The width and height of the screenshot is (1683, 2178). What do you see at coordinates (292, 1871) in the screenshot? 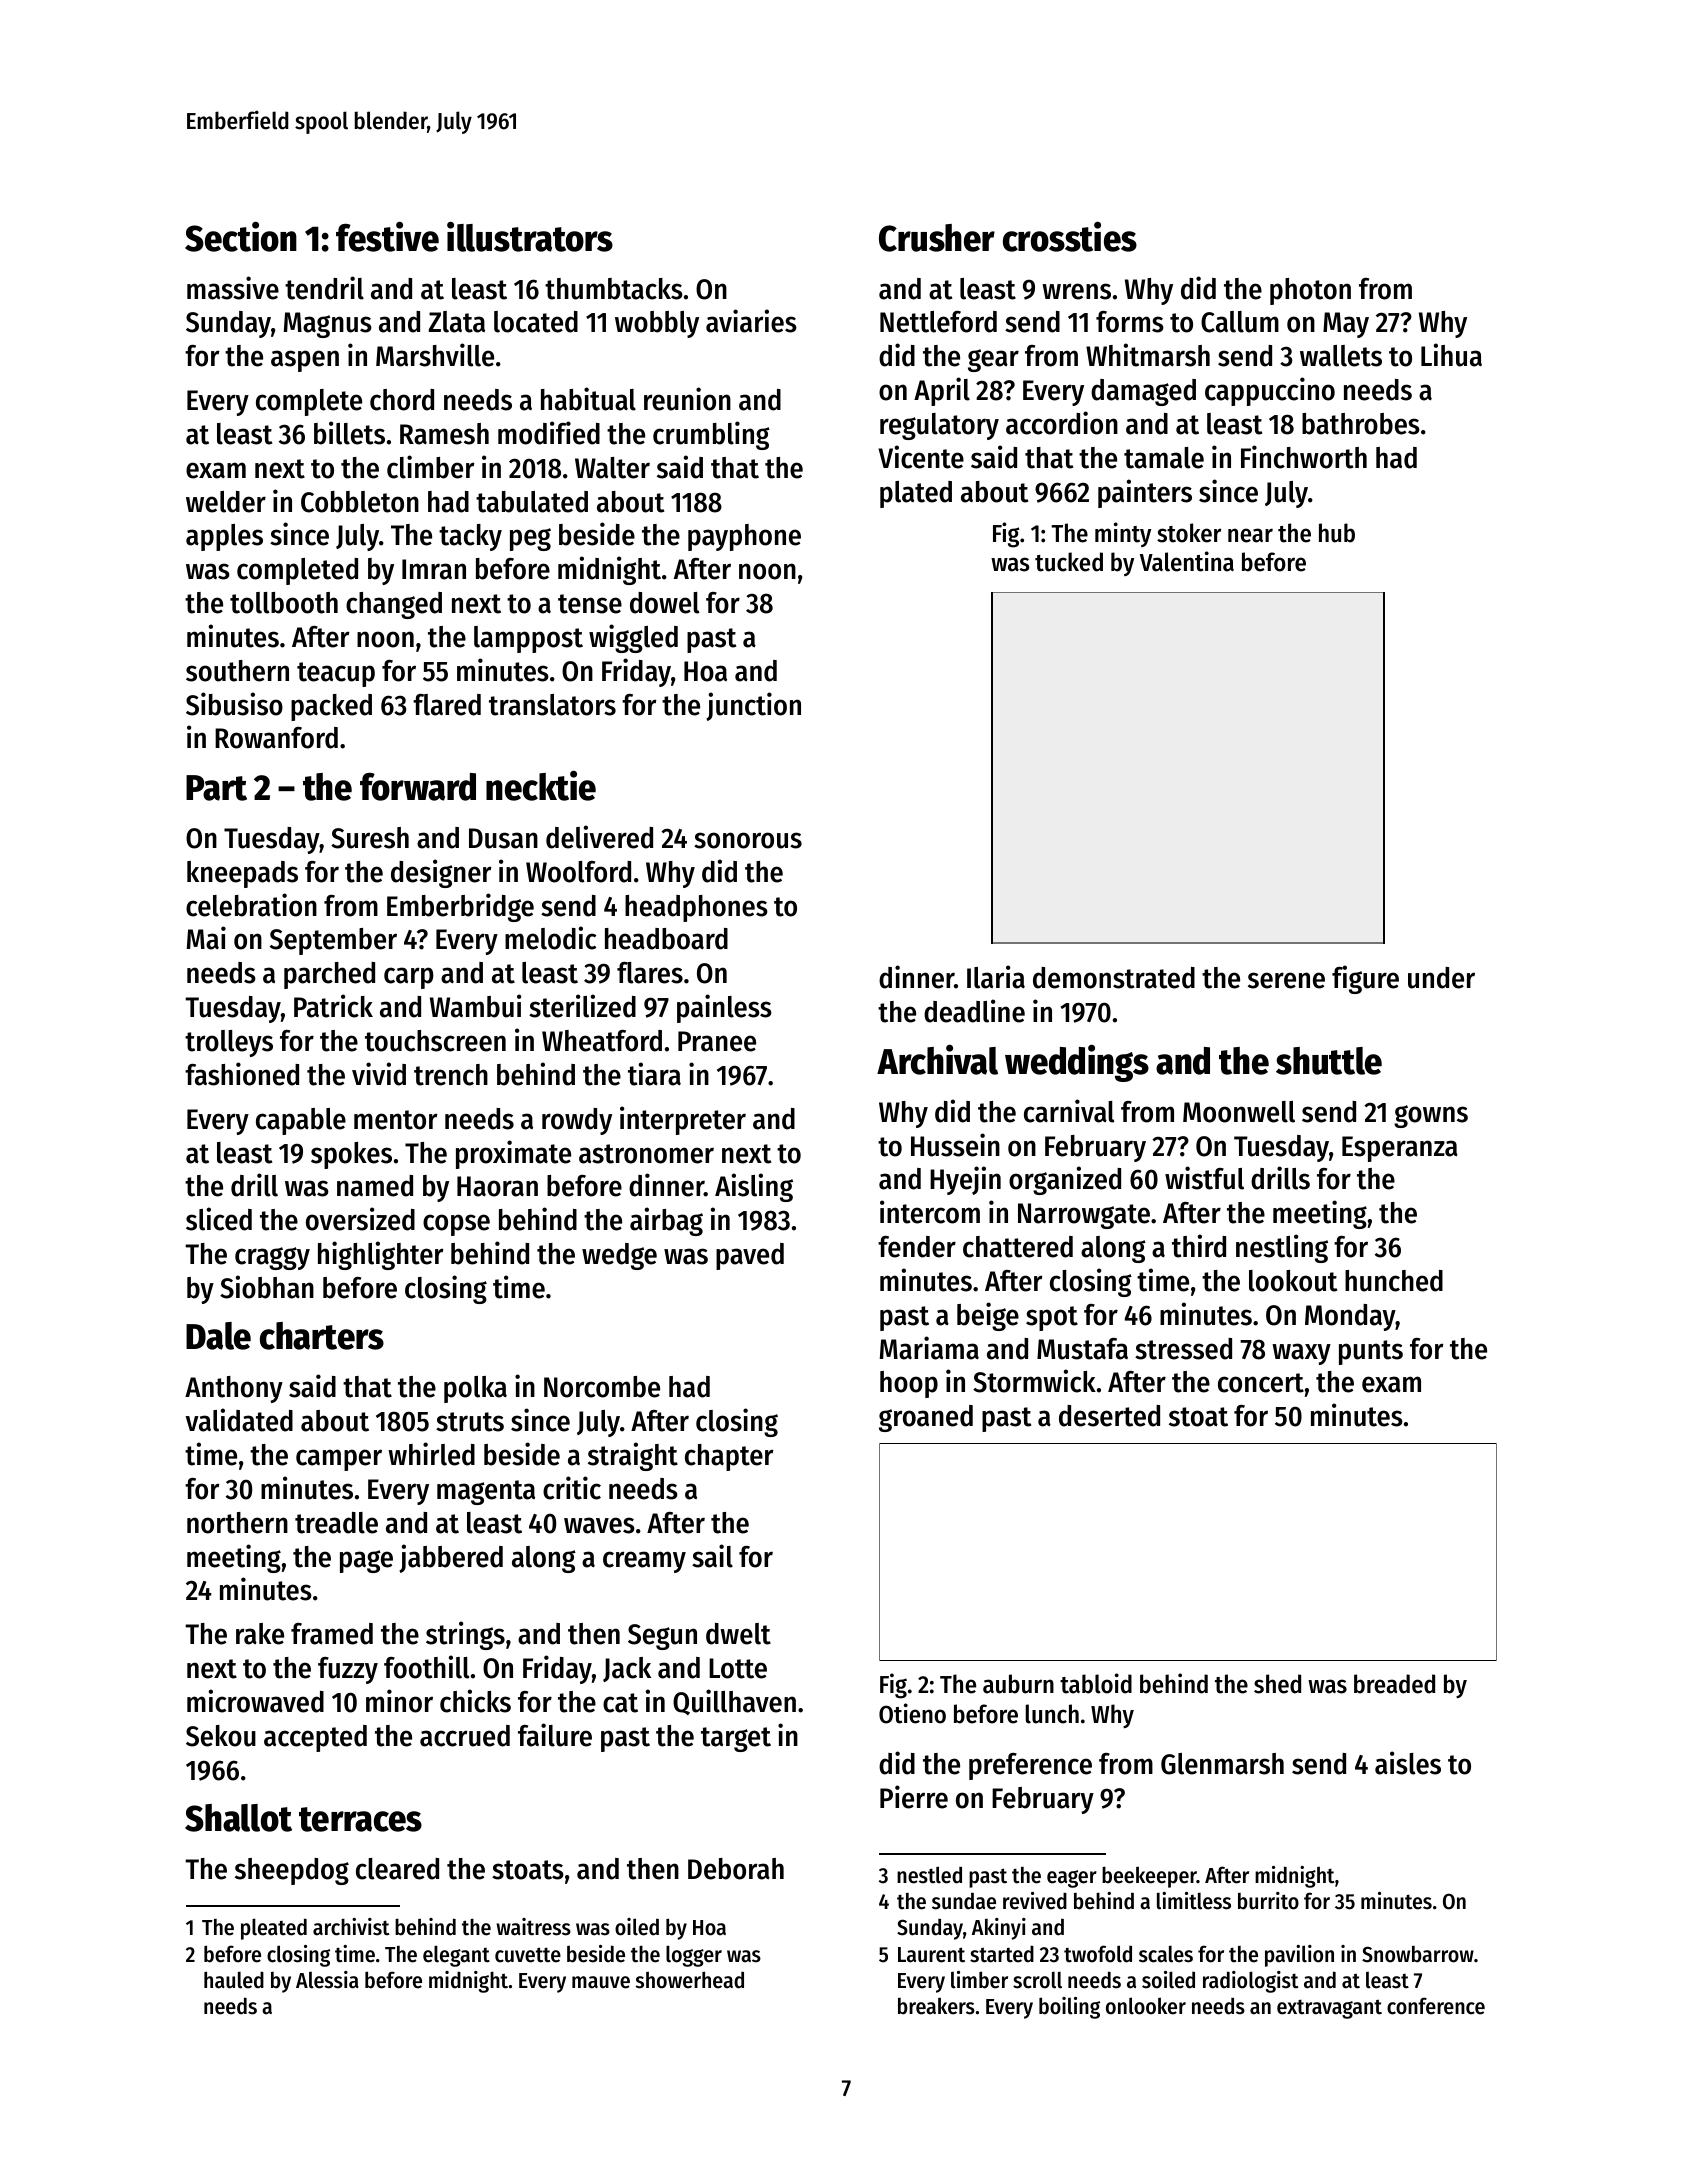
I see `sheepdog` at bounding box center [292, 1871].
